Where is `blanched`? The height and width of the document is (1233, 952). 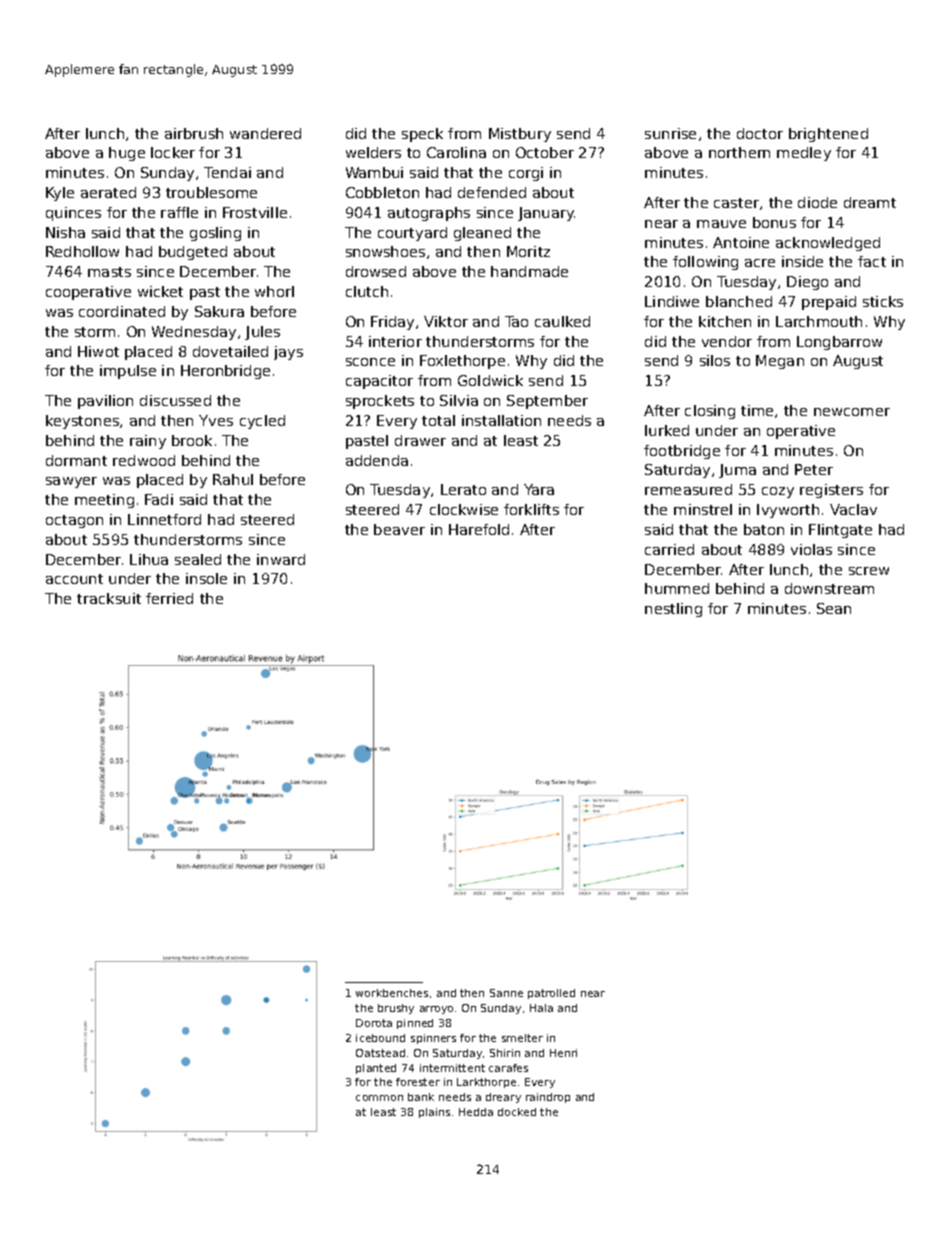 blanched is located at coordinates (739, 301).
